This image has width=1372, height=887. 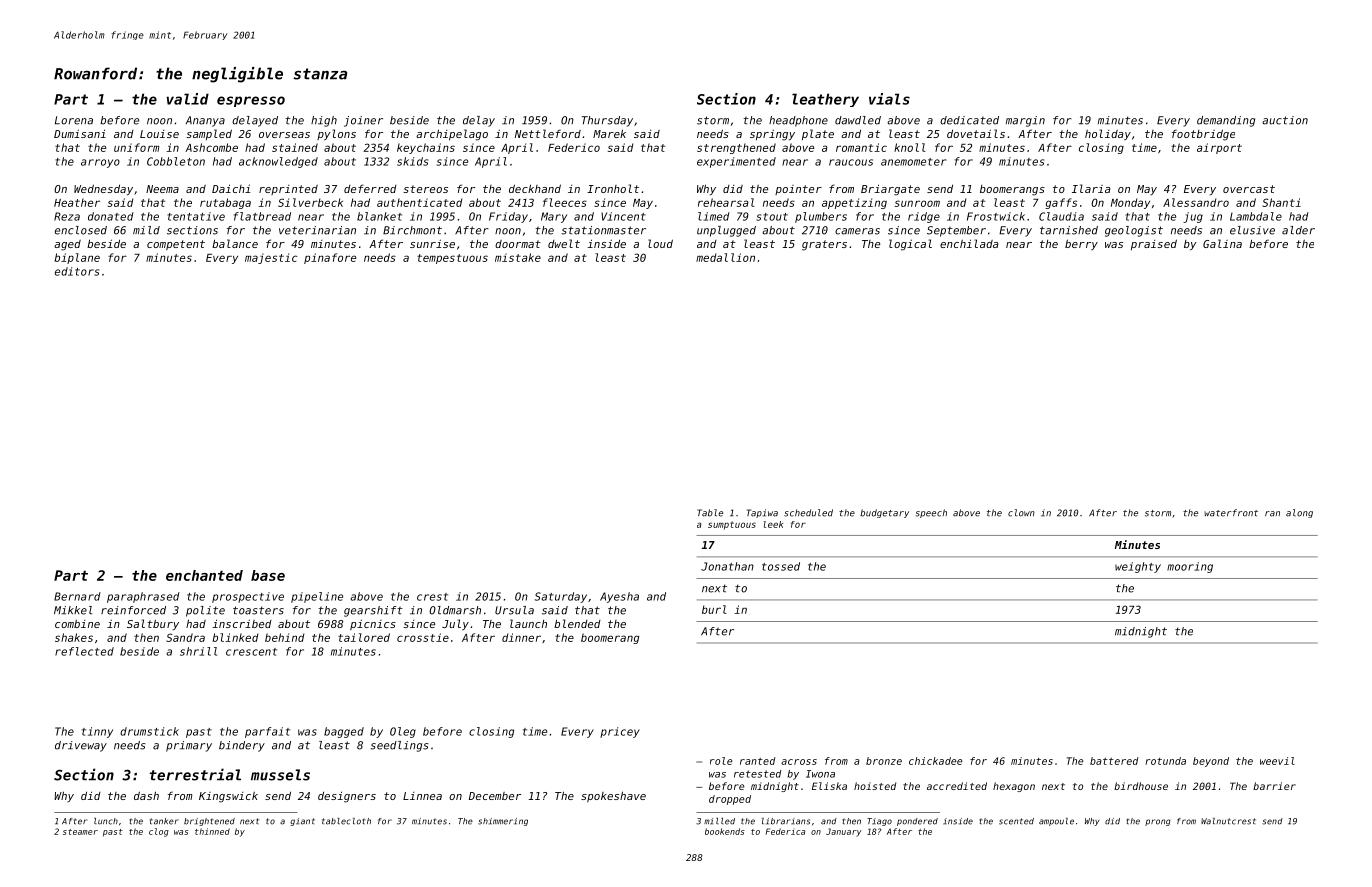 I want to click on Thursday, so click(x=607, y=121).
